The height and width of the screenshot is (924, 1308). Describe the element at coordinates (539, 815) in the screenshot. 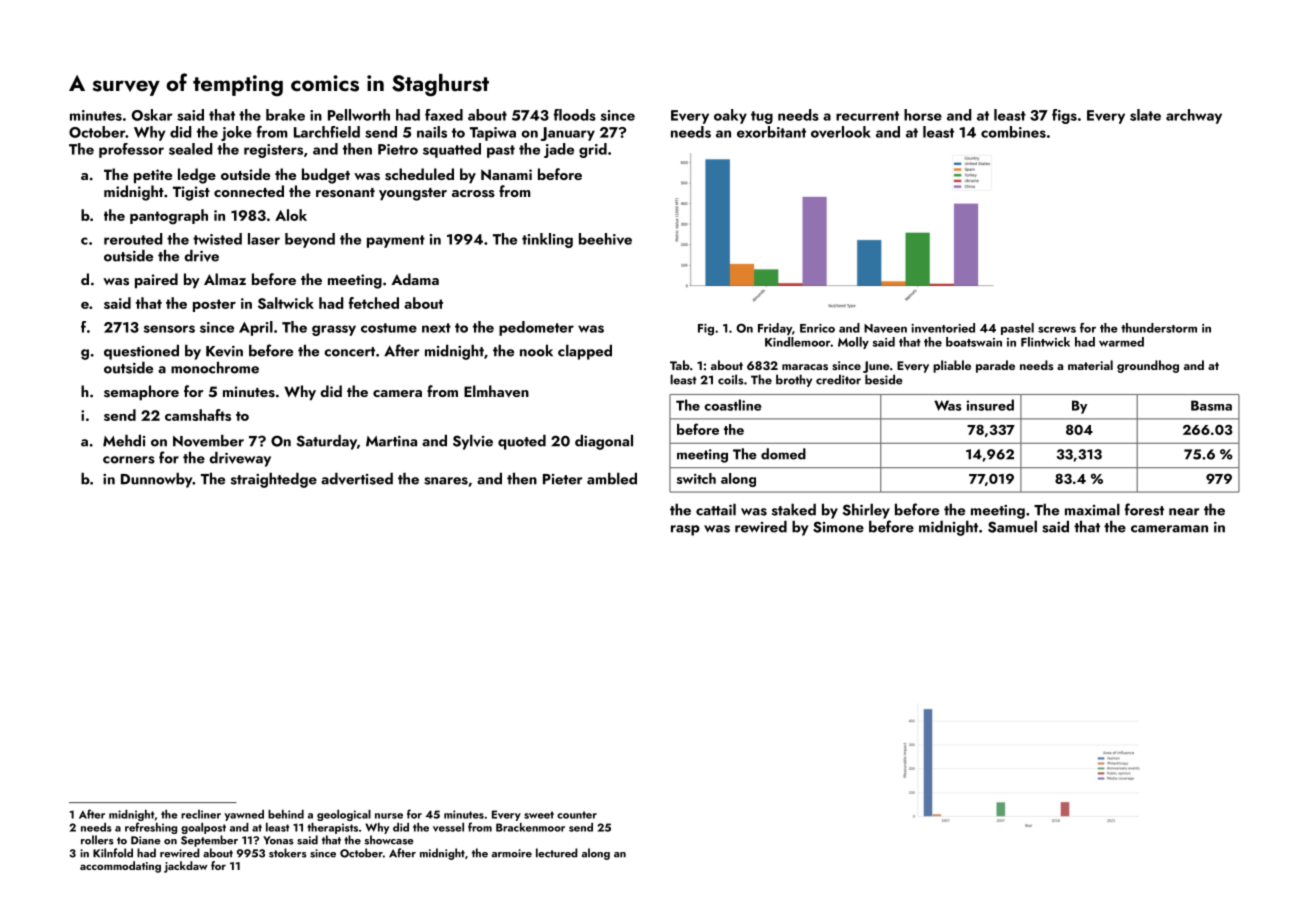

I see `sweet` at that location.
